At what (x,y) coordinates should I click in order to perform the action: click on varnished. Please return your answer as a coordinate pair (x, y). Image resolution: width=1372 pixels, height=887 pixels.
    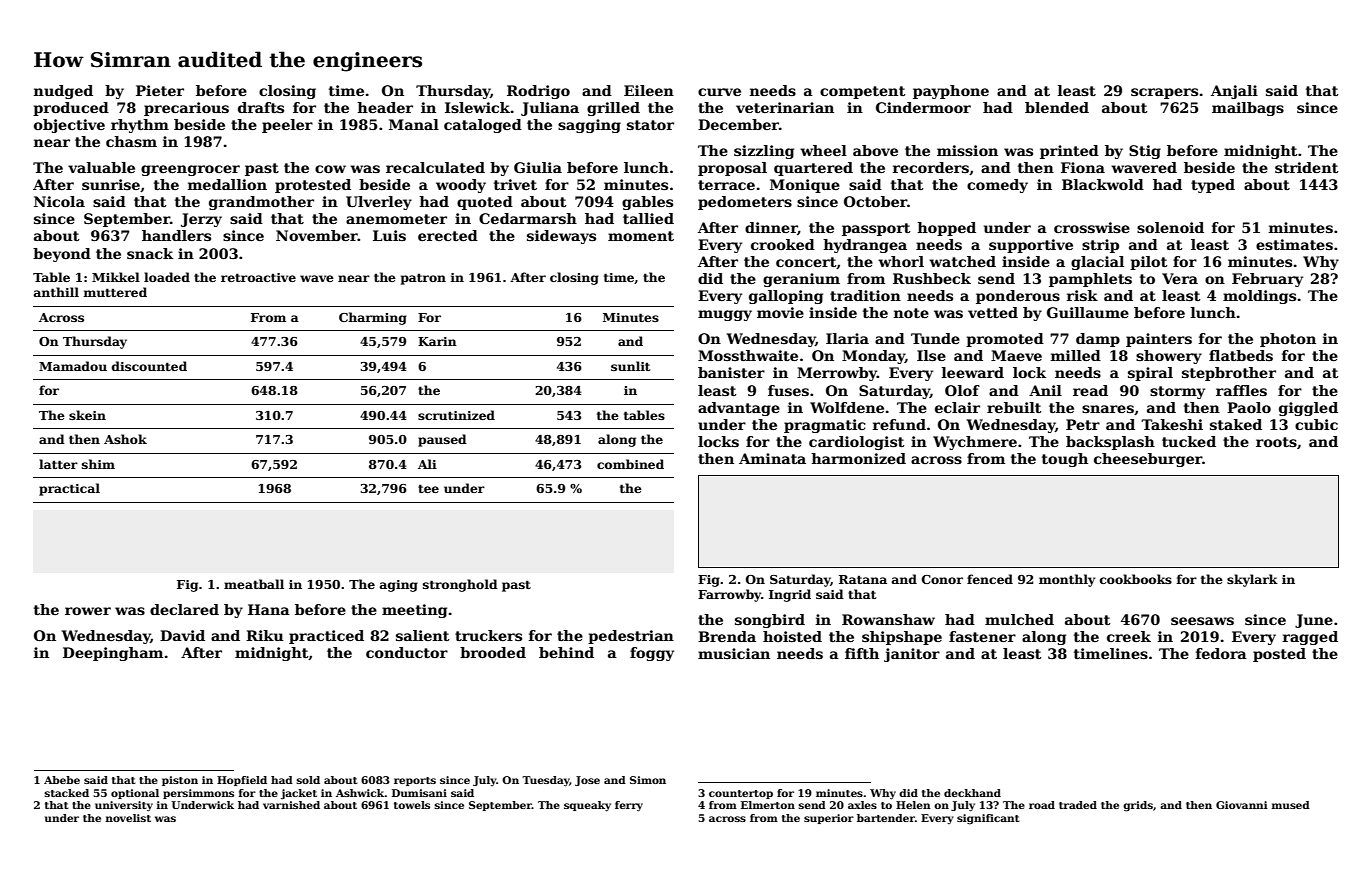
    Looking at the image, I should click on (291, 805).
